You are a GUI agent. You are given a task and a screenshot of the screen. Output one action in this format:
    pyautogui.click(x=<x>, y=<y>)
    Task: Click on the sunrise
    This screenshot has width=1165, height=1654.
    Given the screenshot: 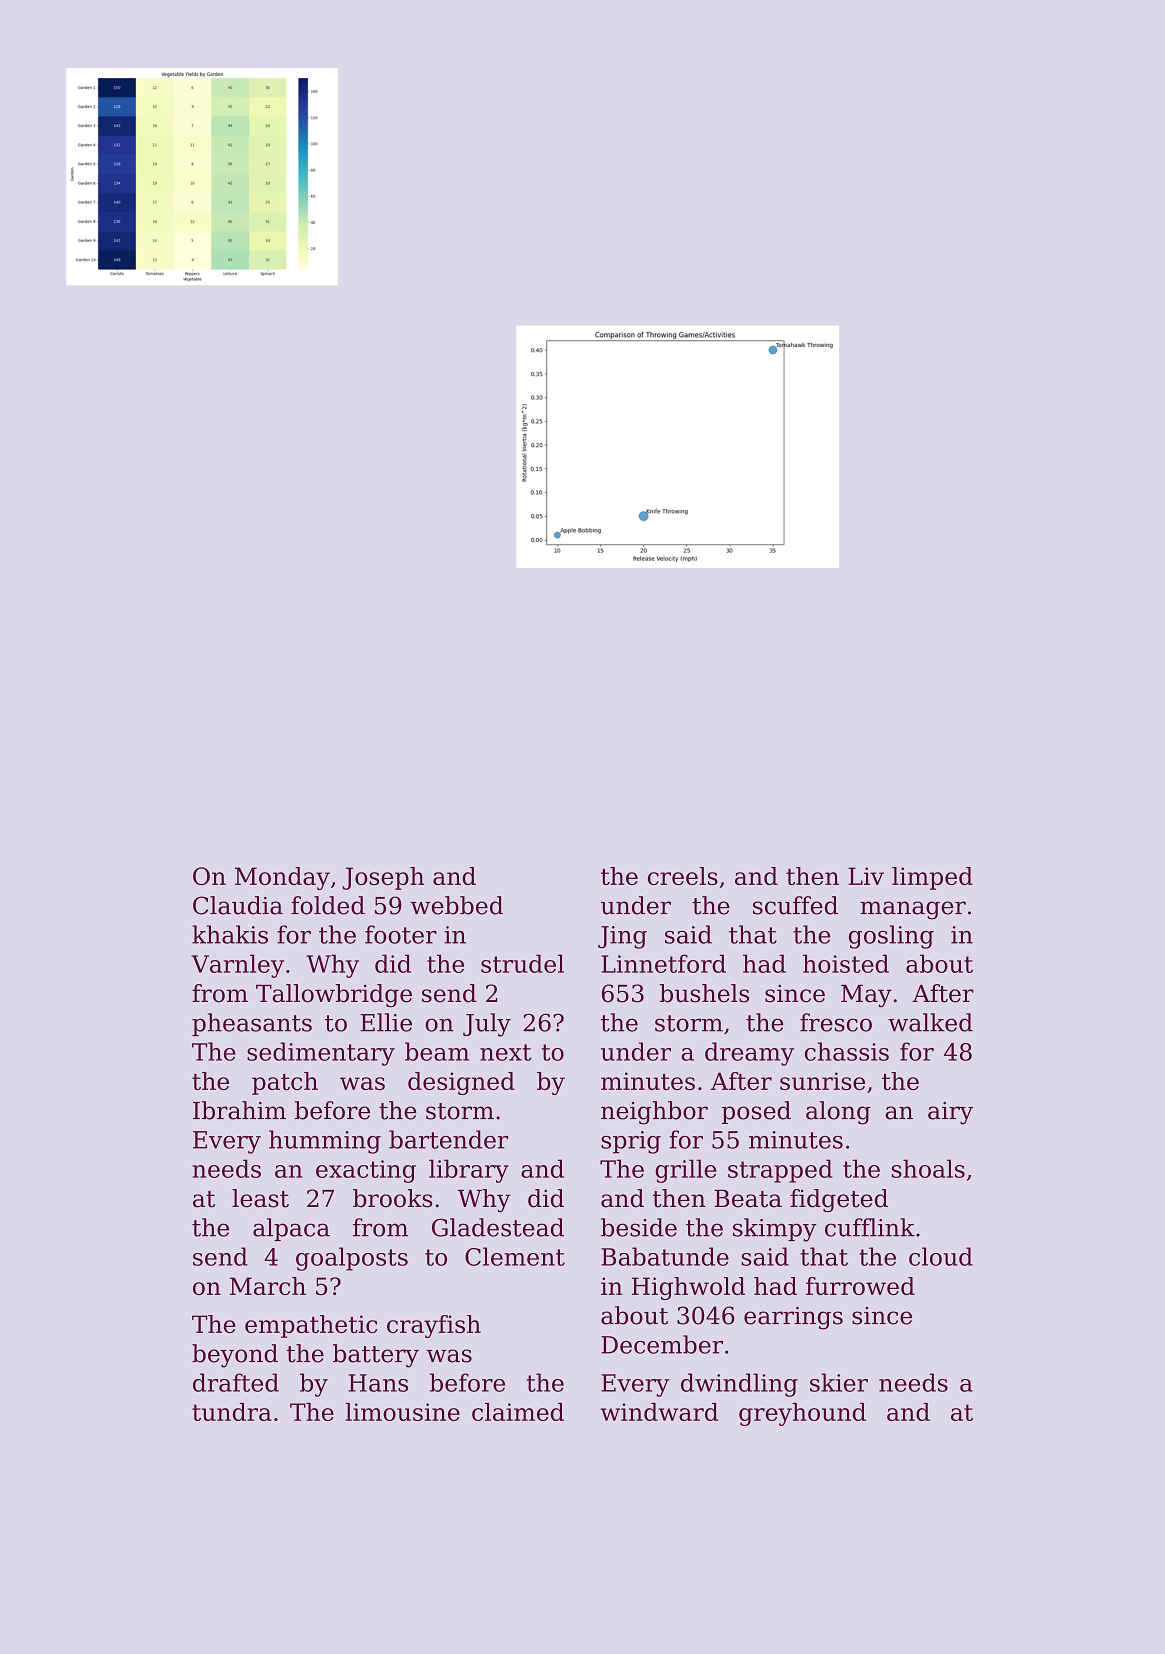 What is the action you would take?
    pyautogui.click(x=822, y=1081)
